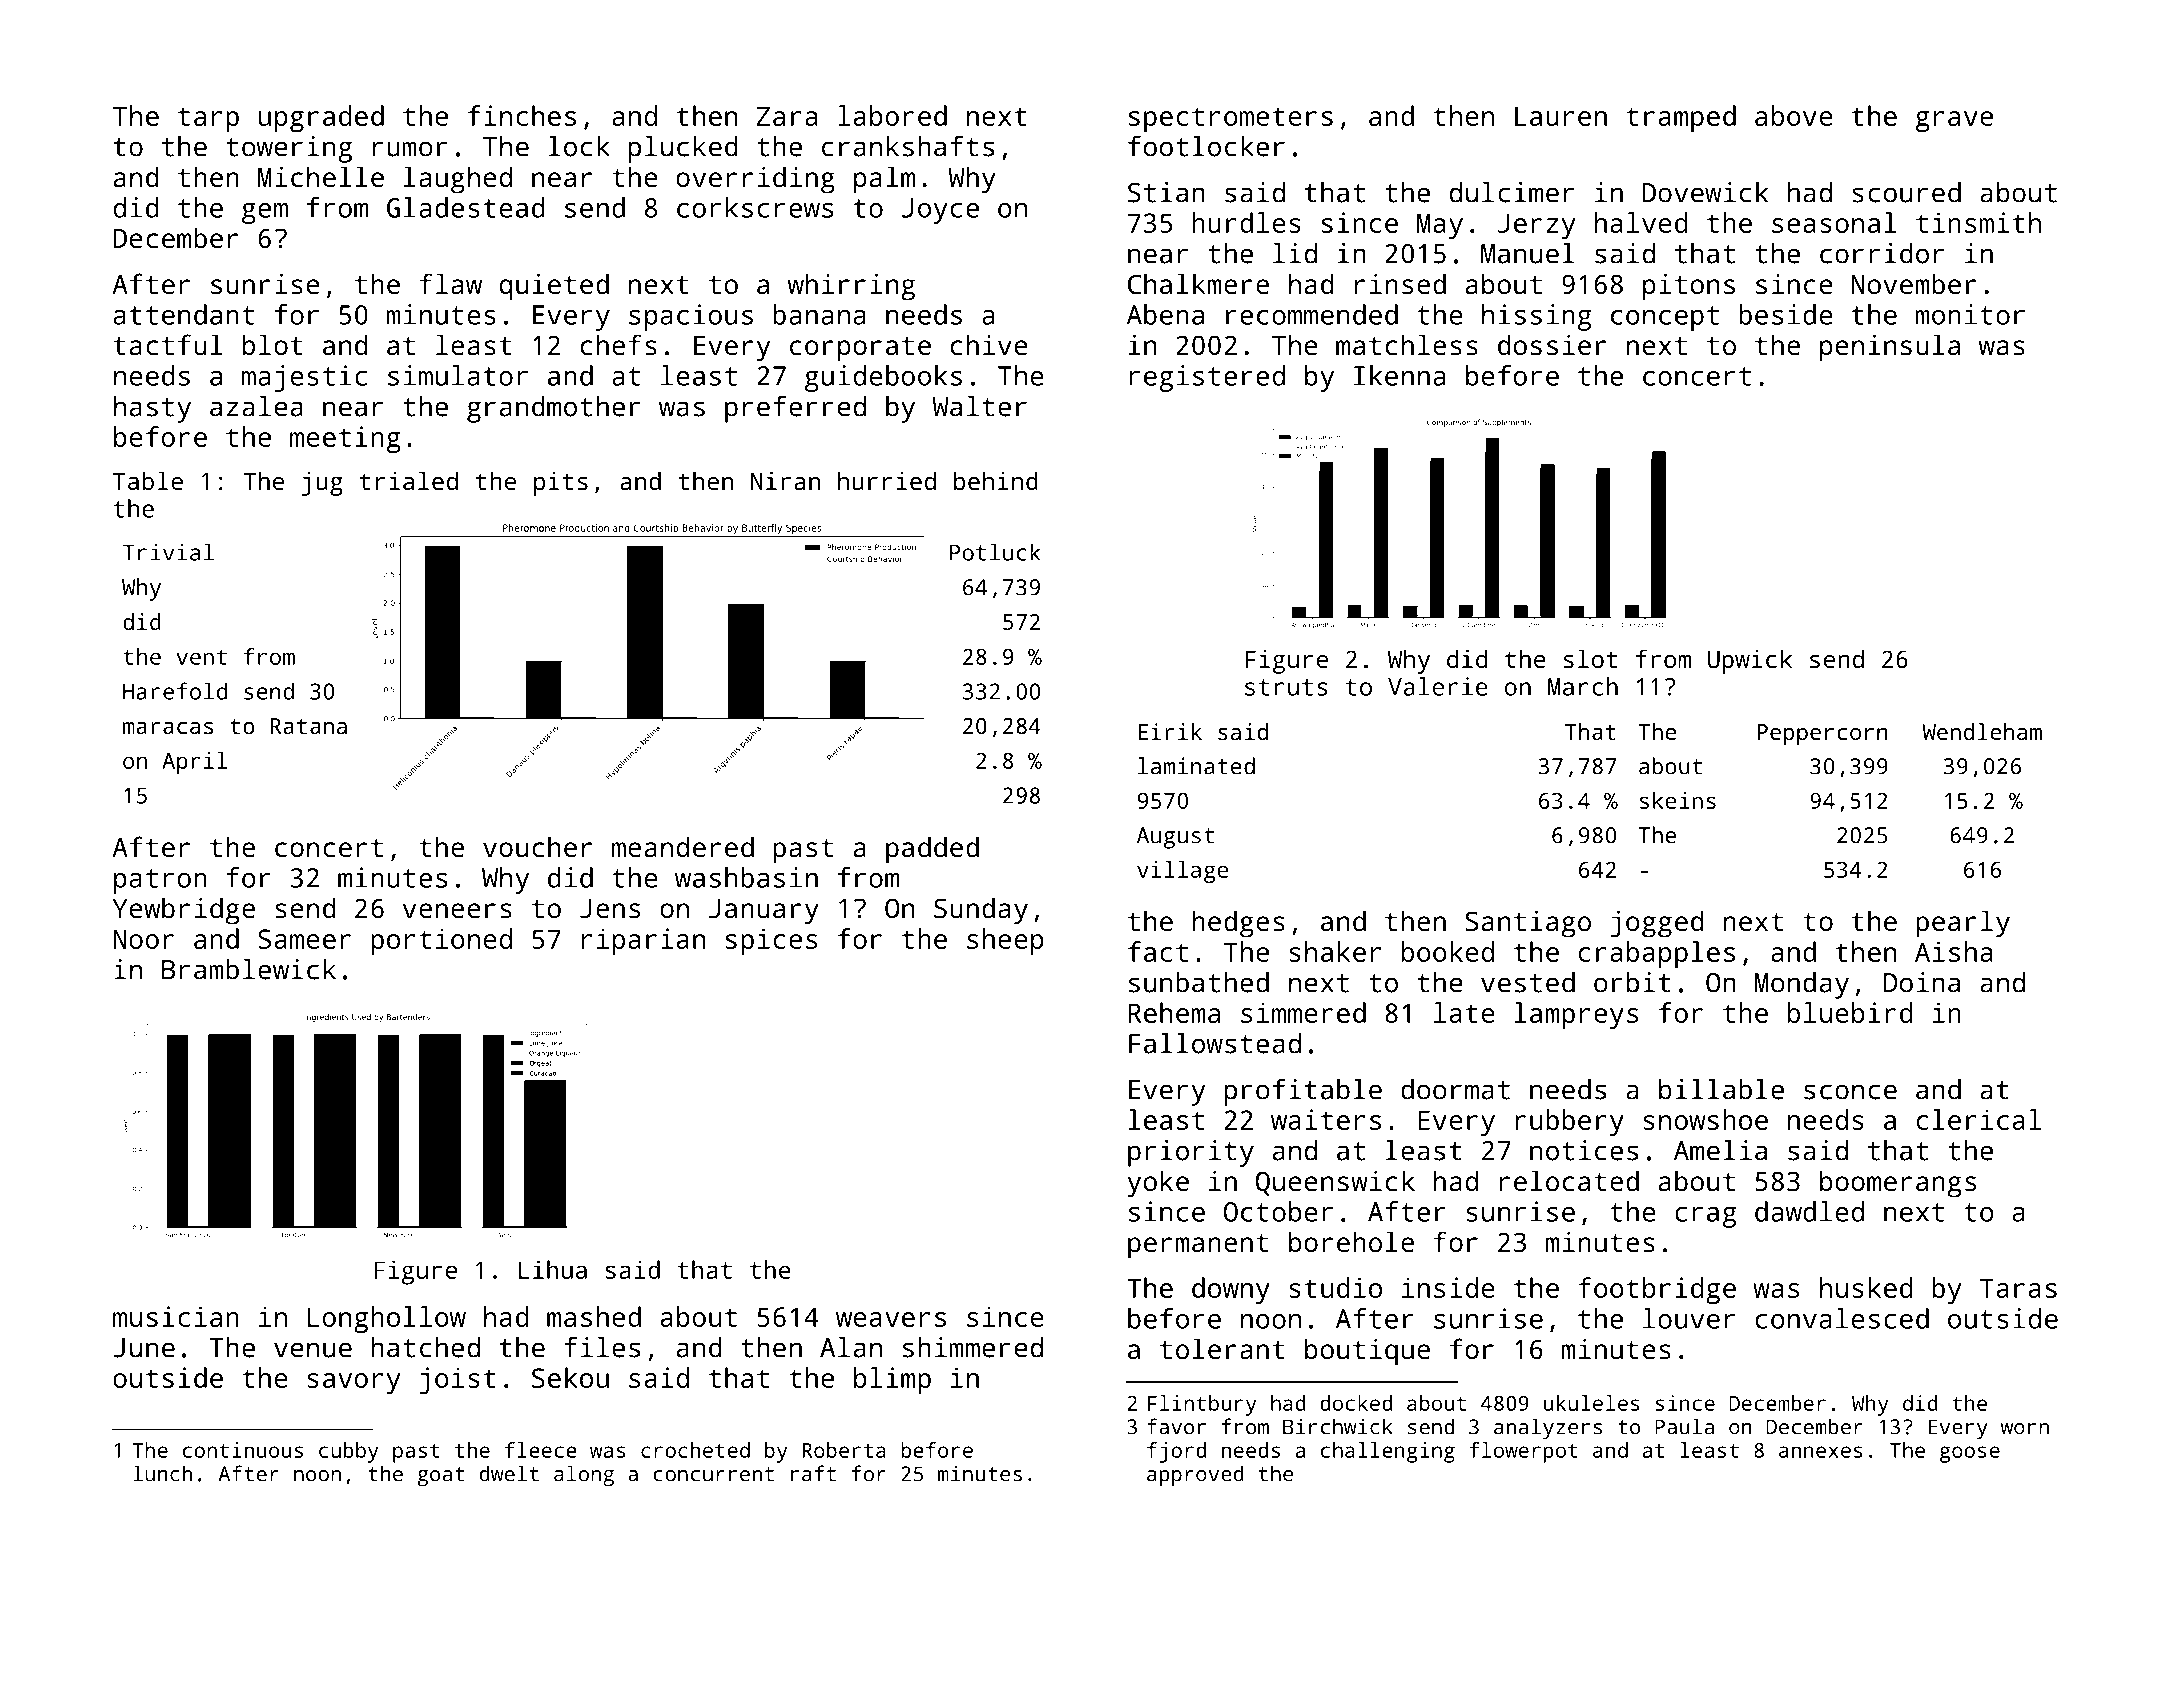  I want to click on billable, so click(1721, 1089).
